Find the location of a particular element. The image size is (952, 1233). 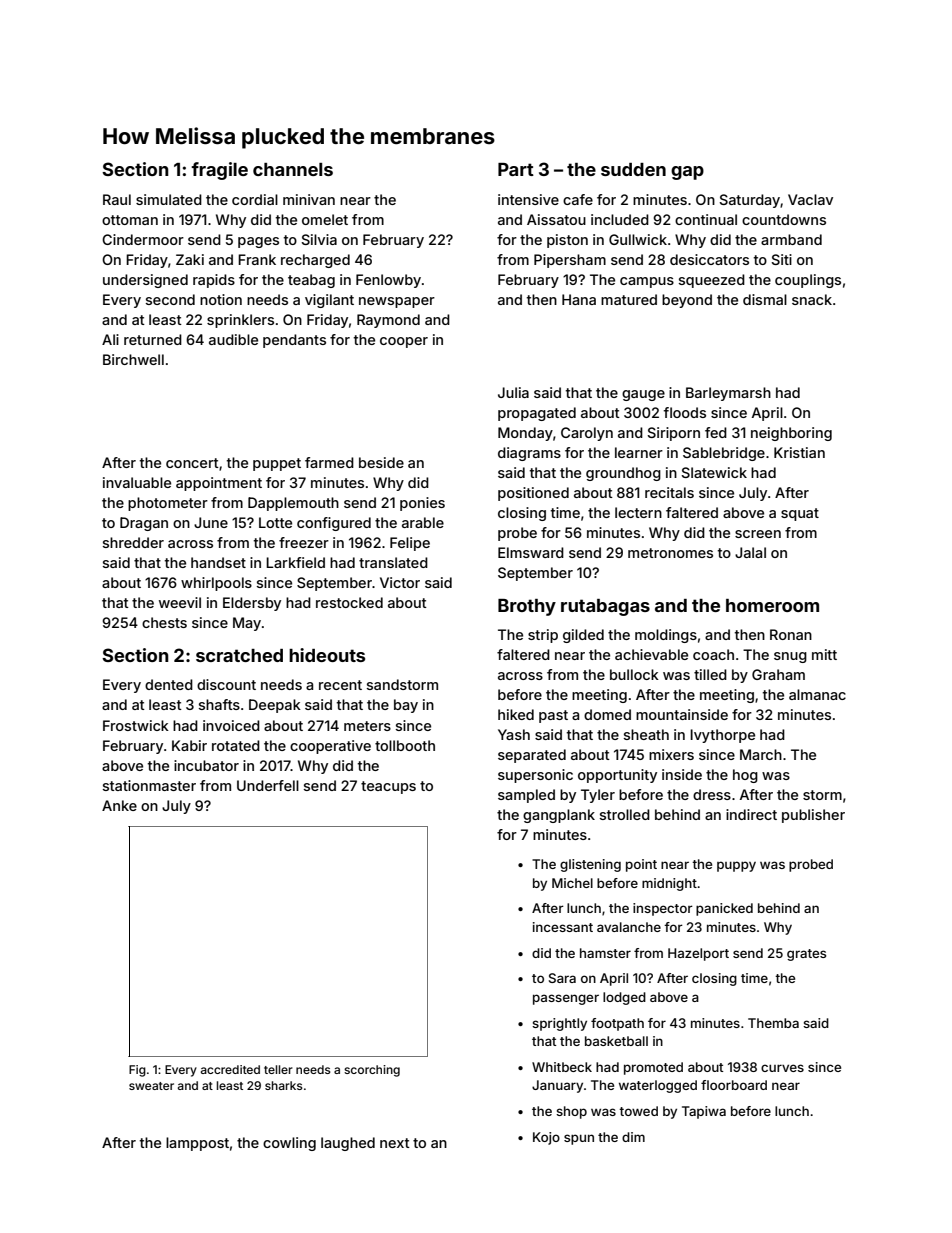

audible is located at coordinates (233, 339).
